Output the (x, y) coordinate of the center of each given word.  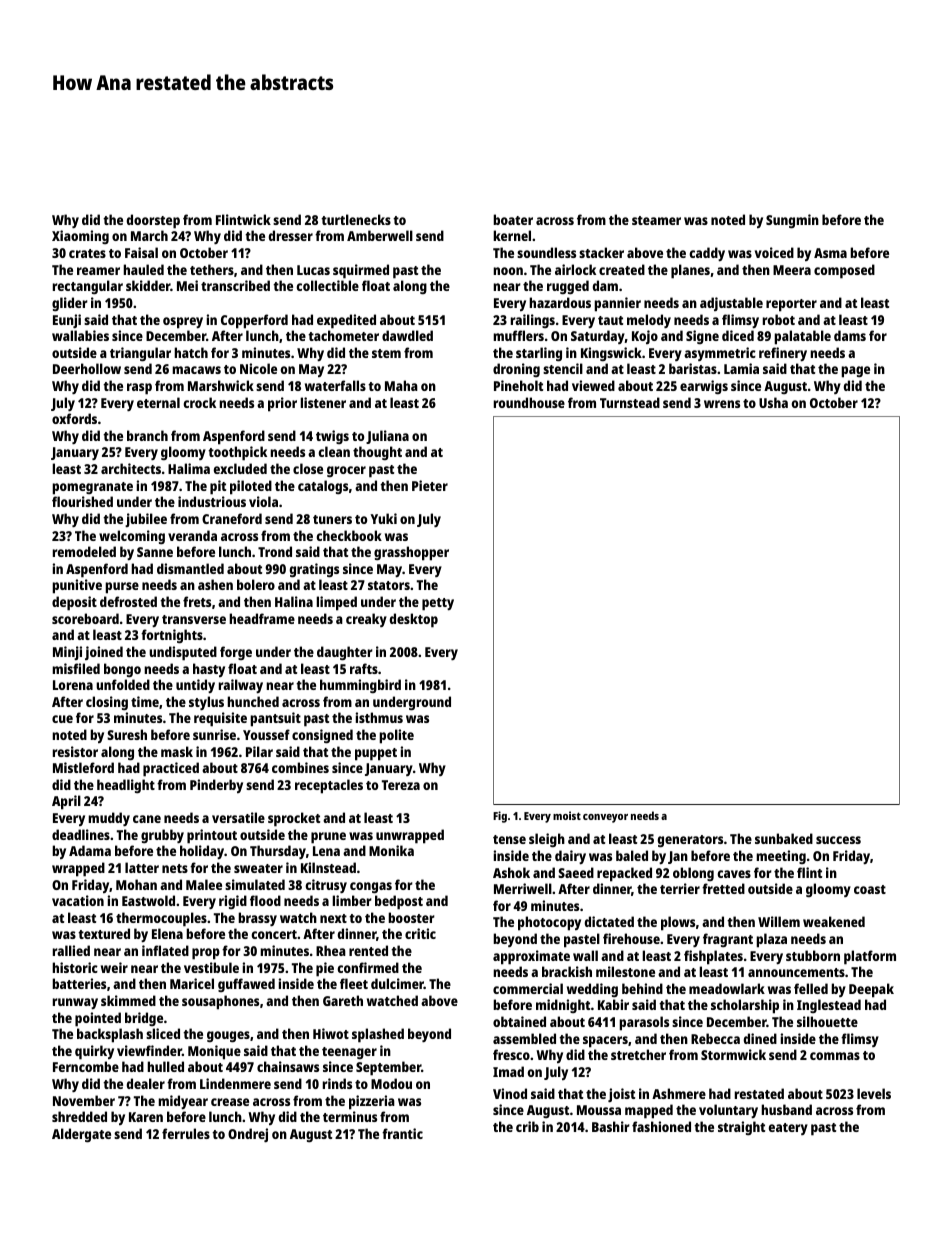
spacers (605, 1042)
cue (62, 719)
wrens (722, 404)
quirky (94, 1052)
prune (328, 838)
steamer (656, 220)
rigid (233, 902)
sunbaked (784, 838)
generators (690, 841)
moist (567, 815)
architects (131, 468)
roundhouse (529, 402)
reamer (98, 271)
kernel (512, 235)
